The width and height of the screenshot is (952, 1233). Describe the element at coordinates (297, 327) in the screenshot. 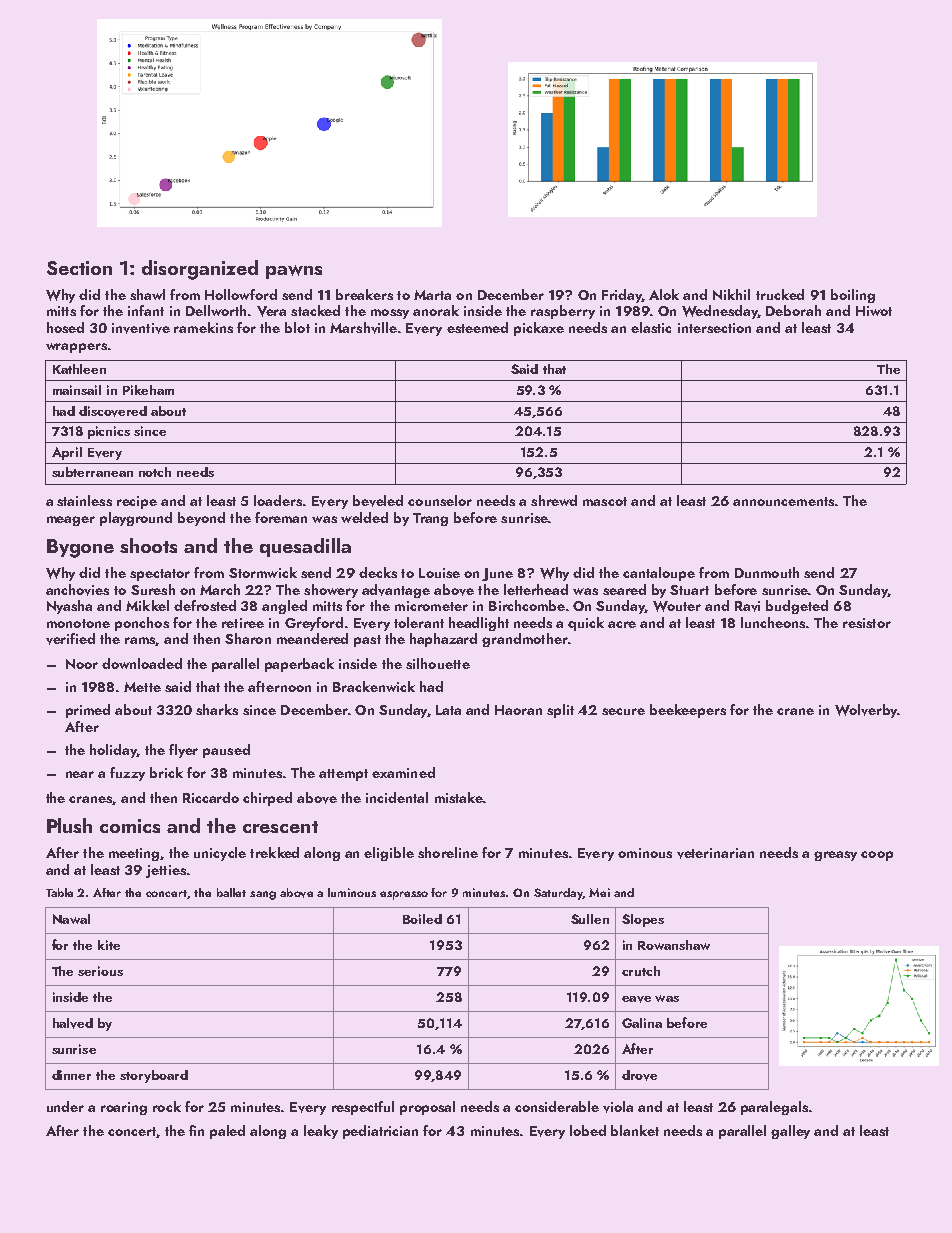

I see `blot` at that location.
